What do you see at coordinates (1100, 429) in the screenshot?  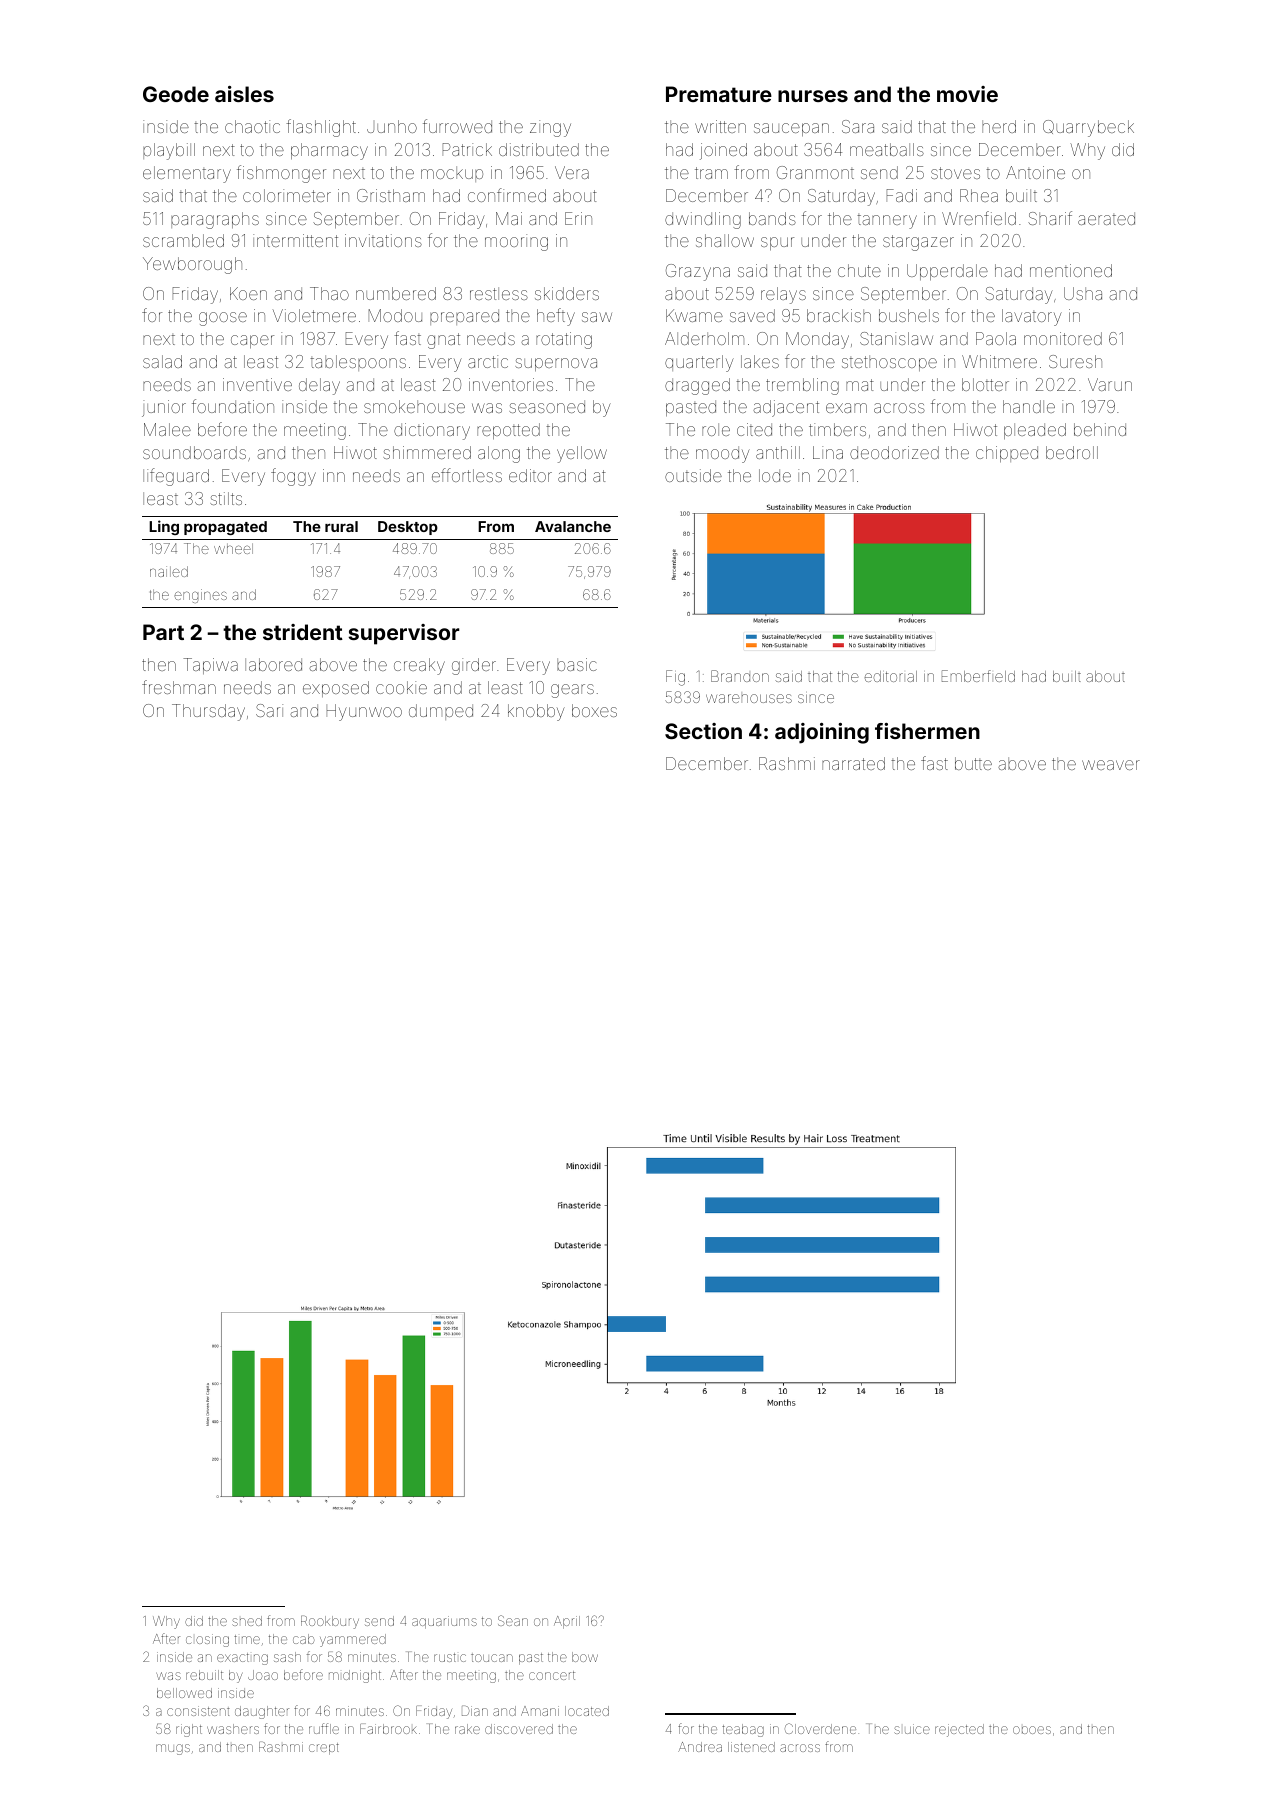 I see `behind` at bounding box center [1100, 429].
